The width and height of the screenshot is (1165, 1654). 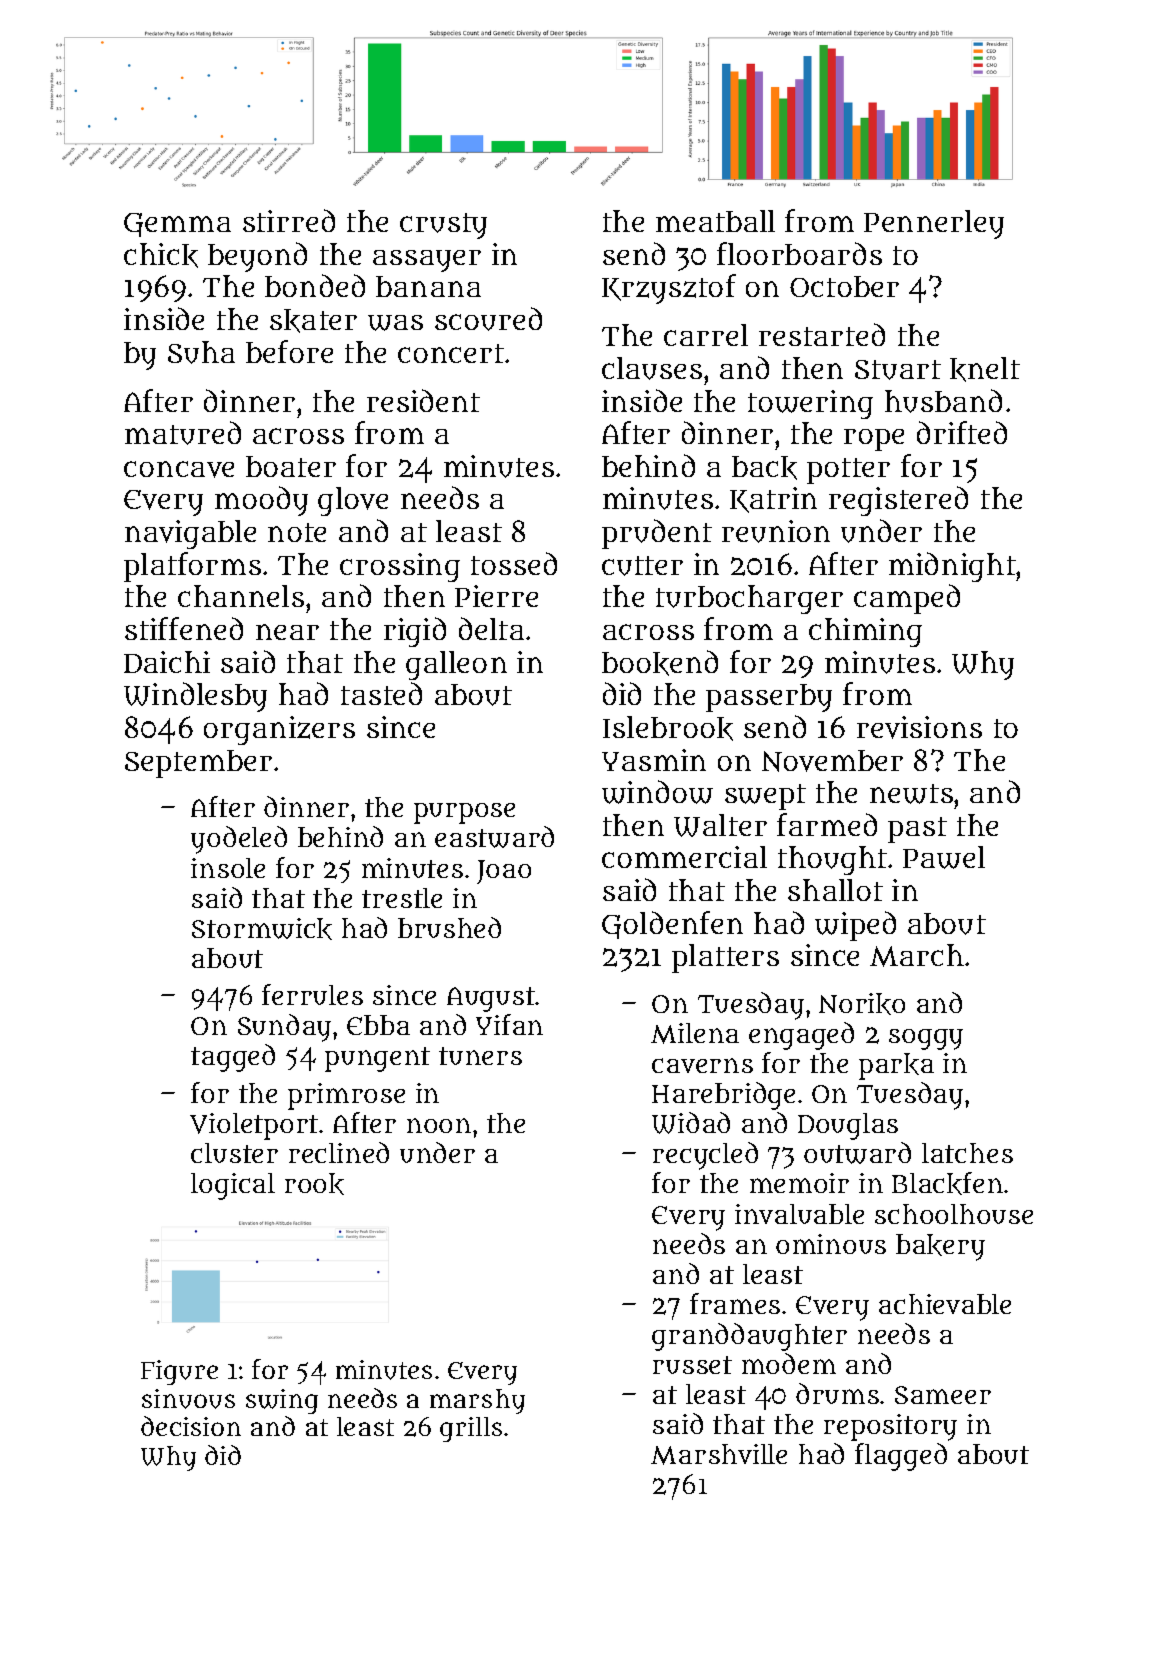 What do you see at coordinates (749, 599) in the screenshot?
I see `turbocharger` at bounding box center [749, 599].
